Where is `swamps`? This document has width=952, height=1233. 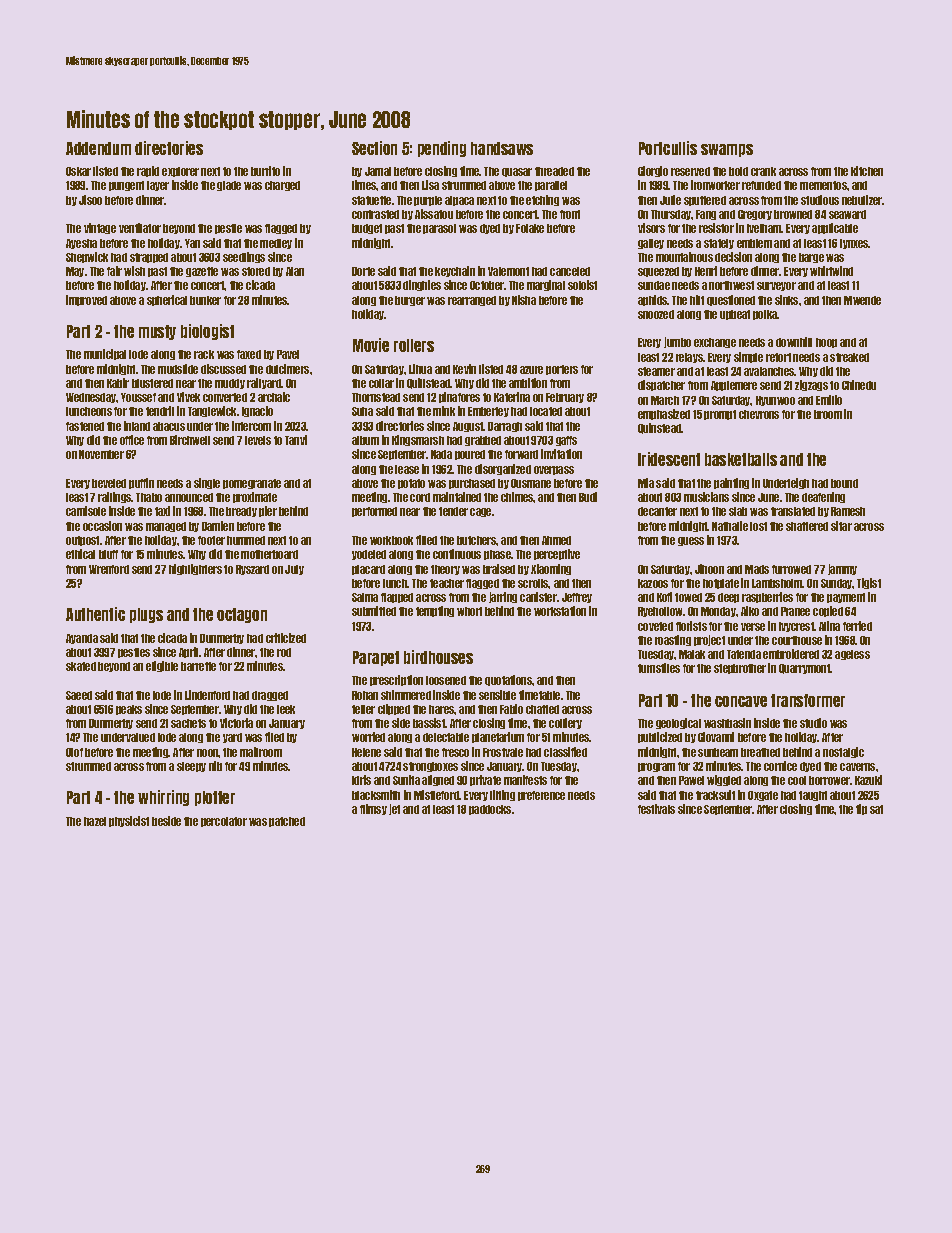
swamps is located at coordinates (727, 150).
